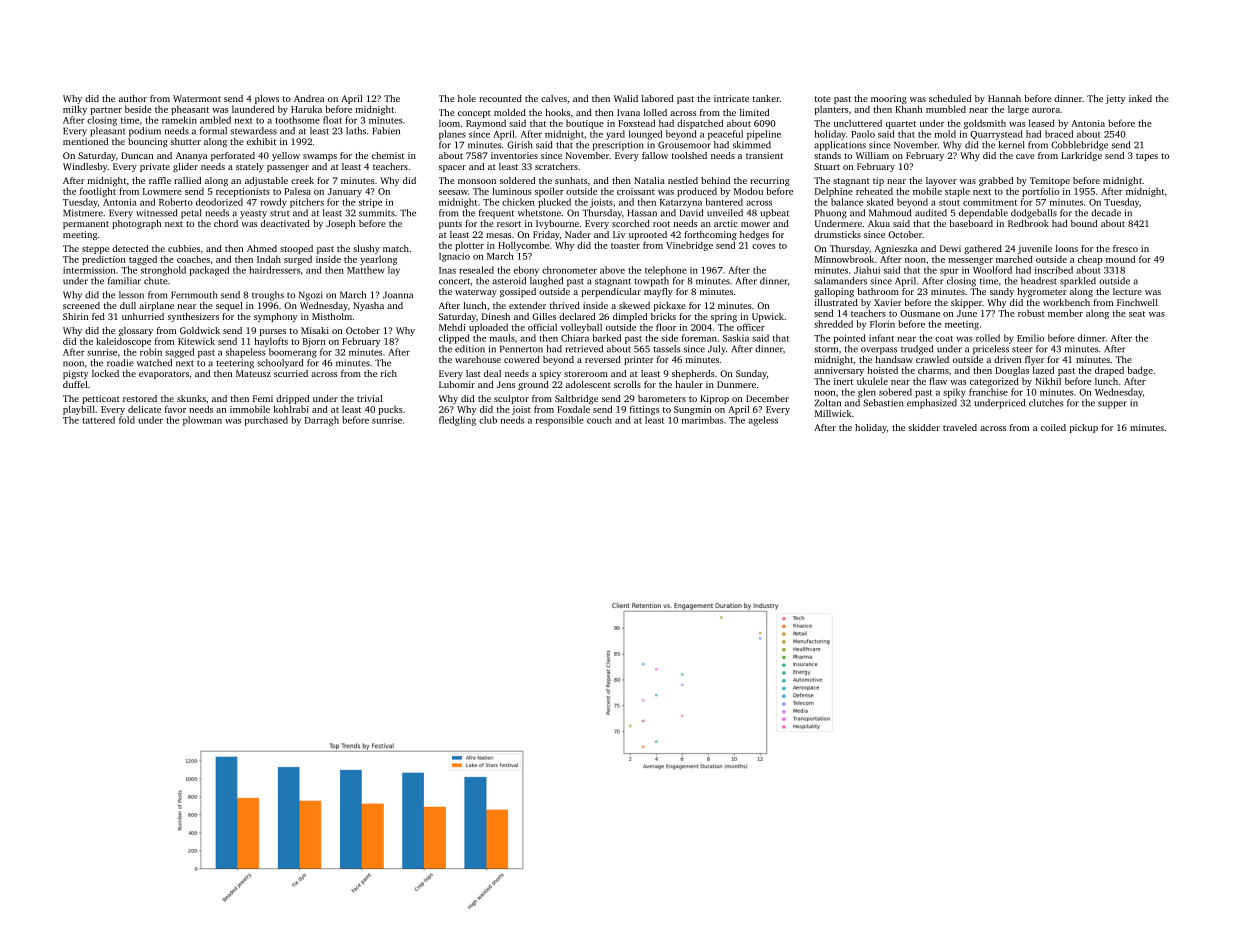 The height and width of the screenshot is (952, 1233). What do you see at coordinates (920, 313) in the screenshot?
I see `Ousmane` at bounding box center [920, 313].
